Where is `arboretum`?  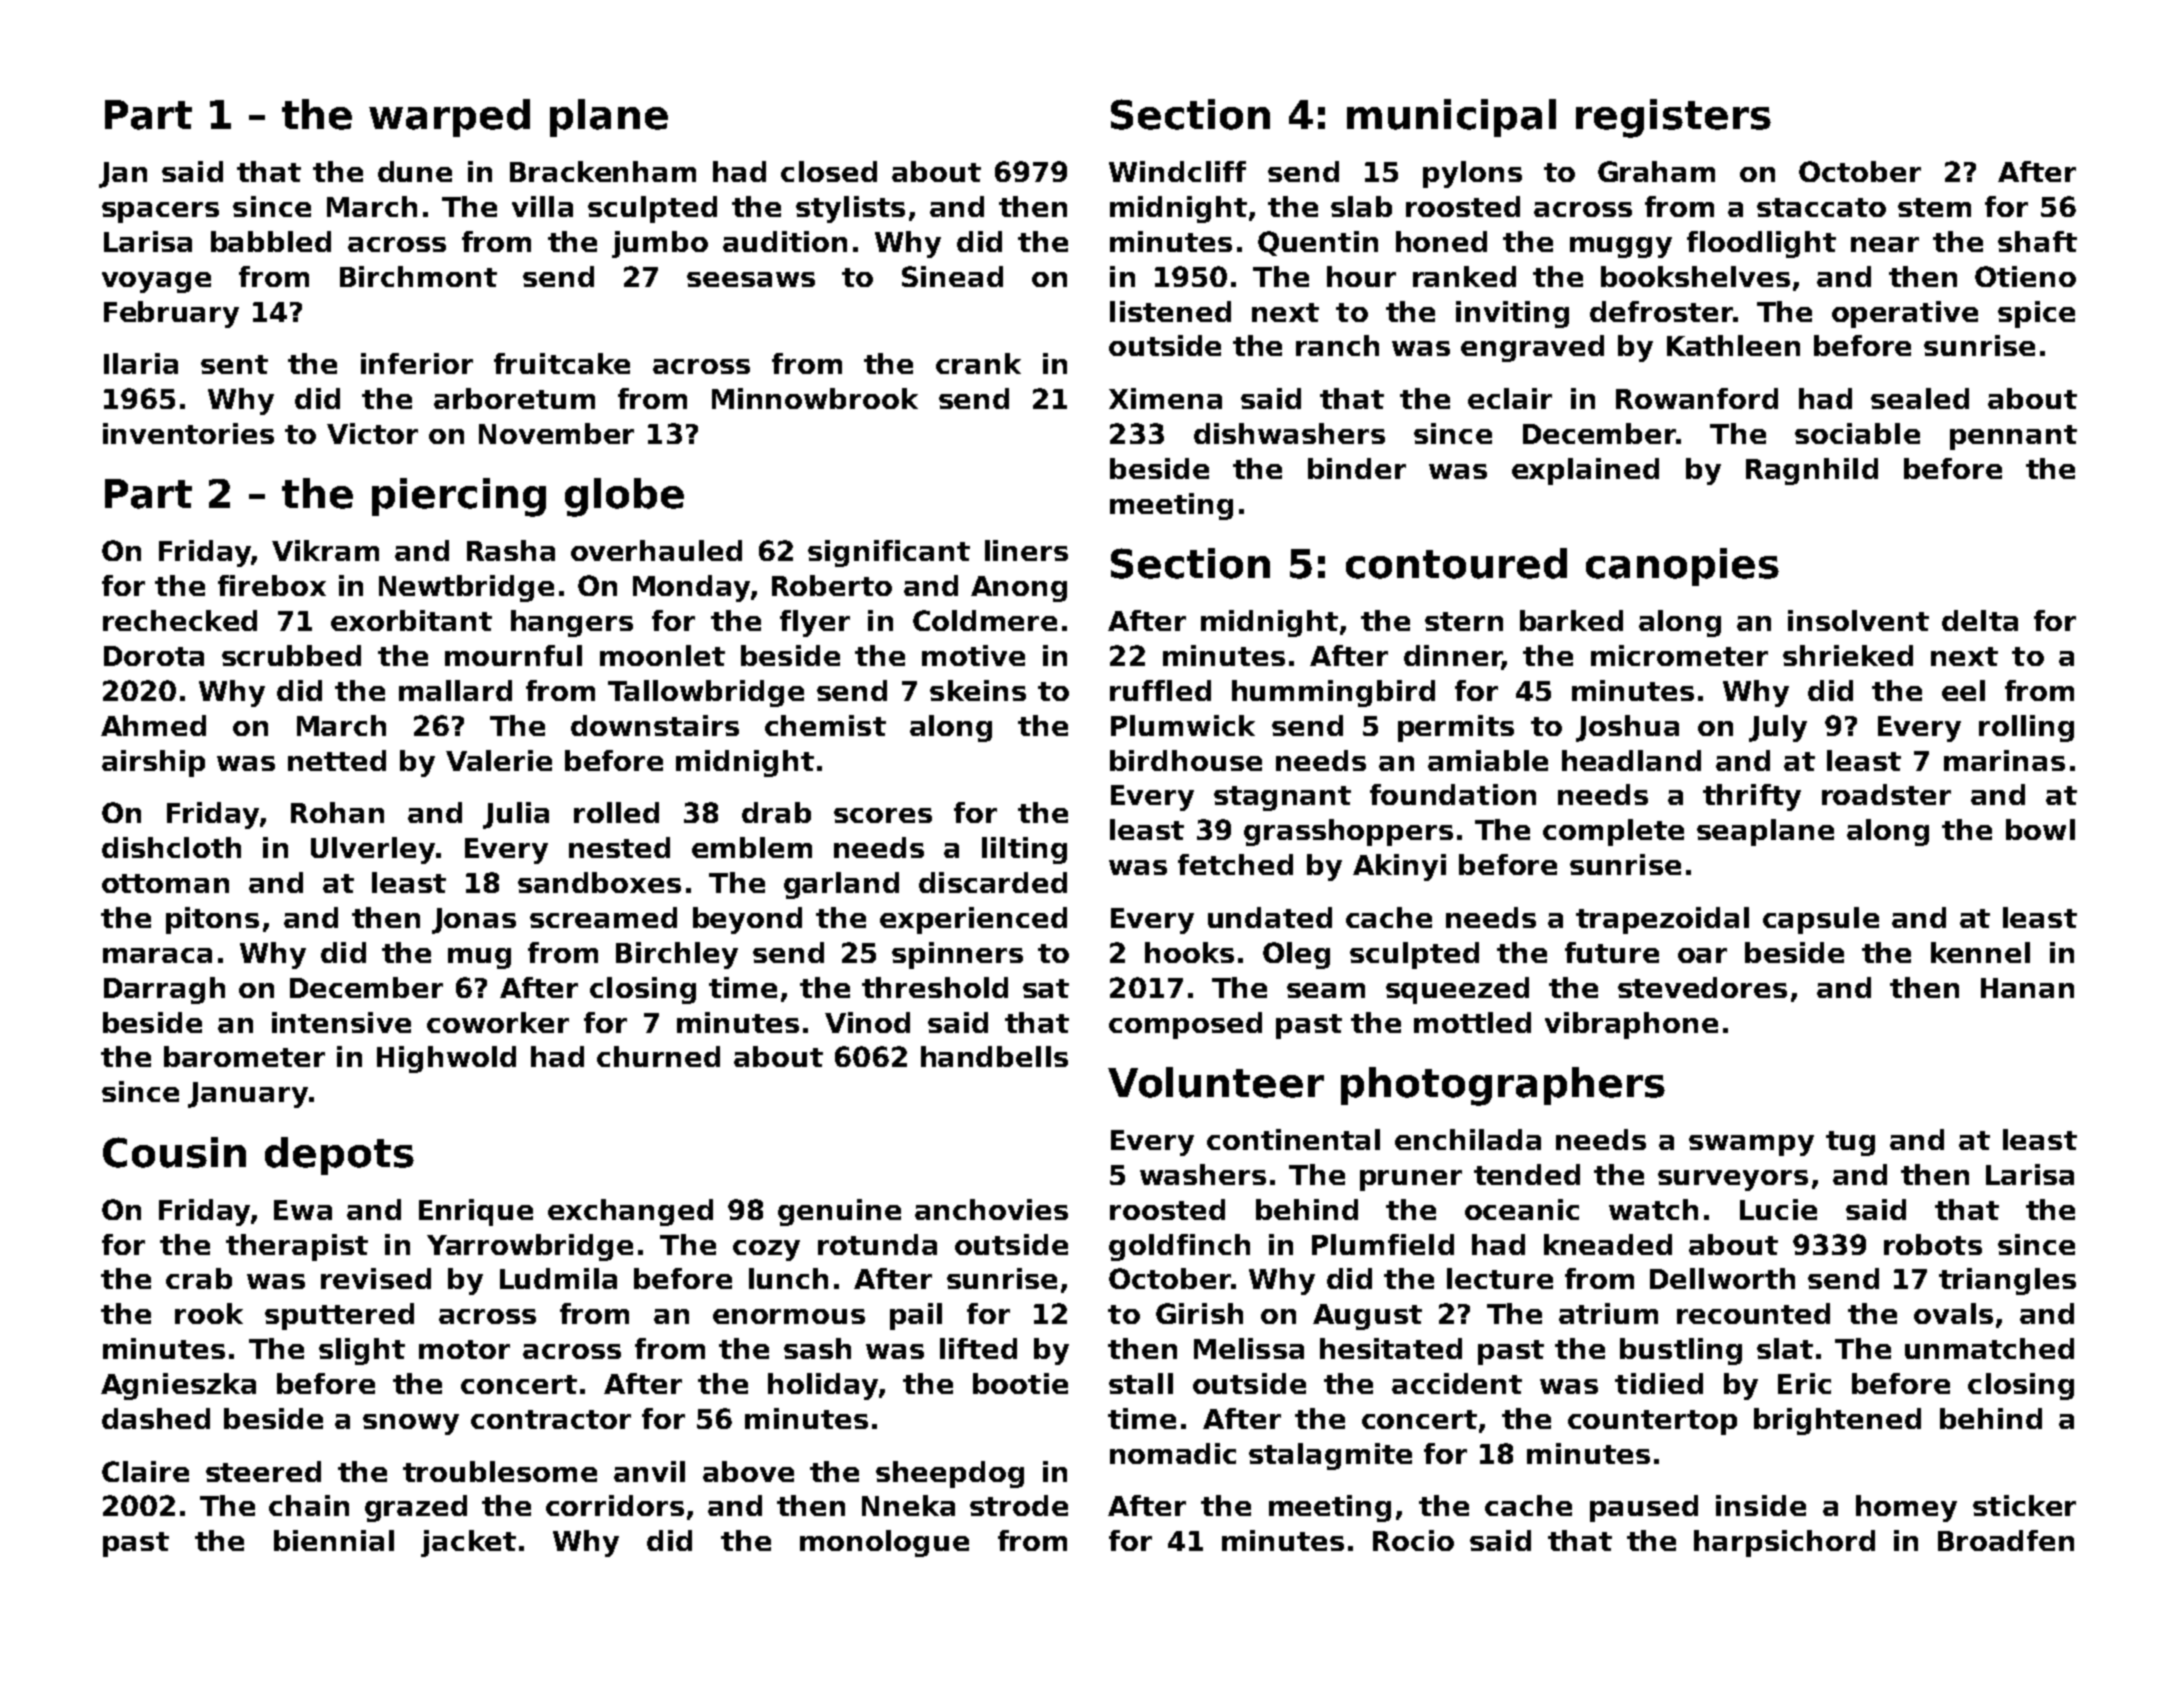
arboretum is located at coordinates (514, 398).
